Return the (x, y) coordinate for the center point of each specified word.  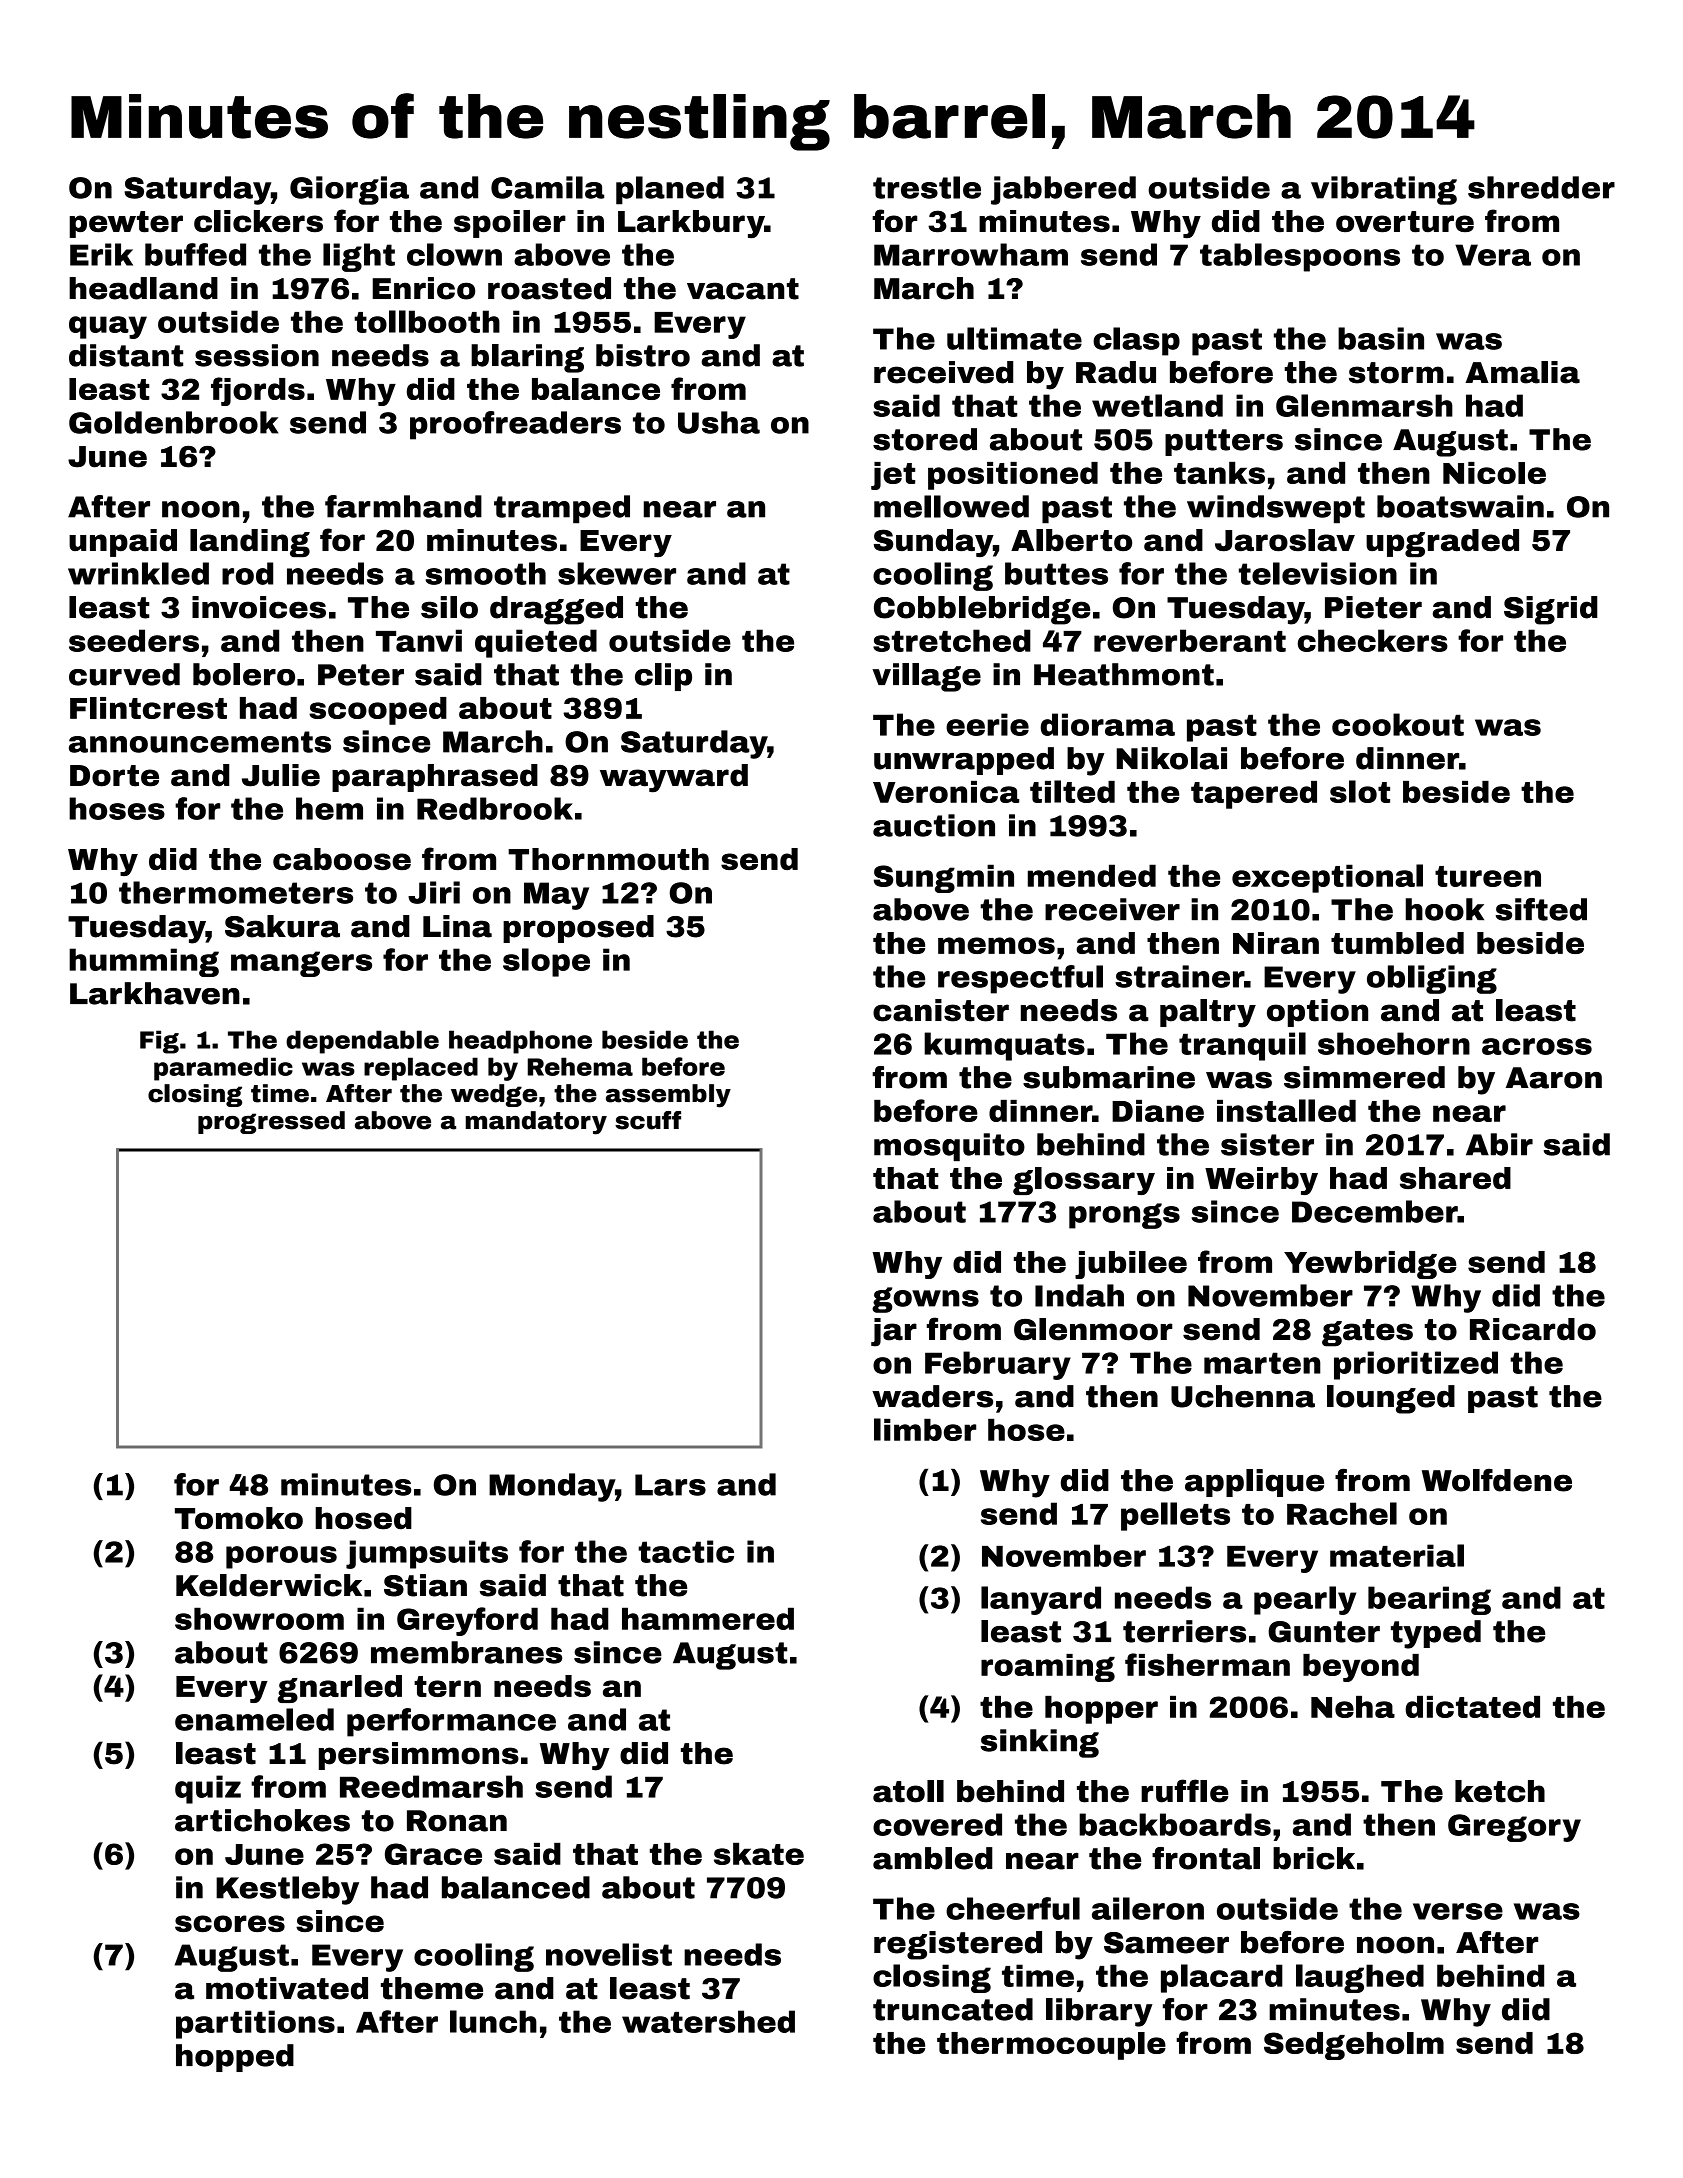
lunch (493, 2021)
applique (1254, 1483)
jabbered (1063, 190)
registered (958, 1945)
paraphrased (435, 778)
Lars (670, 1485)
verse (1458, 1911)
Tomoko (239, 1518)
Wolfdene (1497, 1480)
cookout (1398, 724)
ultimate (1014, 338)
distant (126, 355)
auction (934, 825)
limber (925, 1429)
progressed (271, 1122)
